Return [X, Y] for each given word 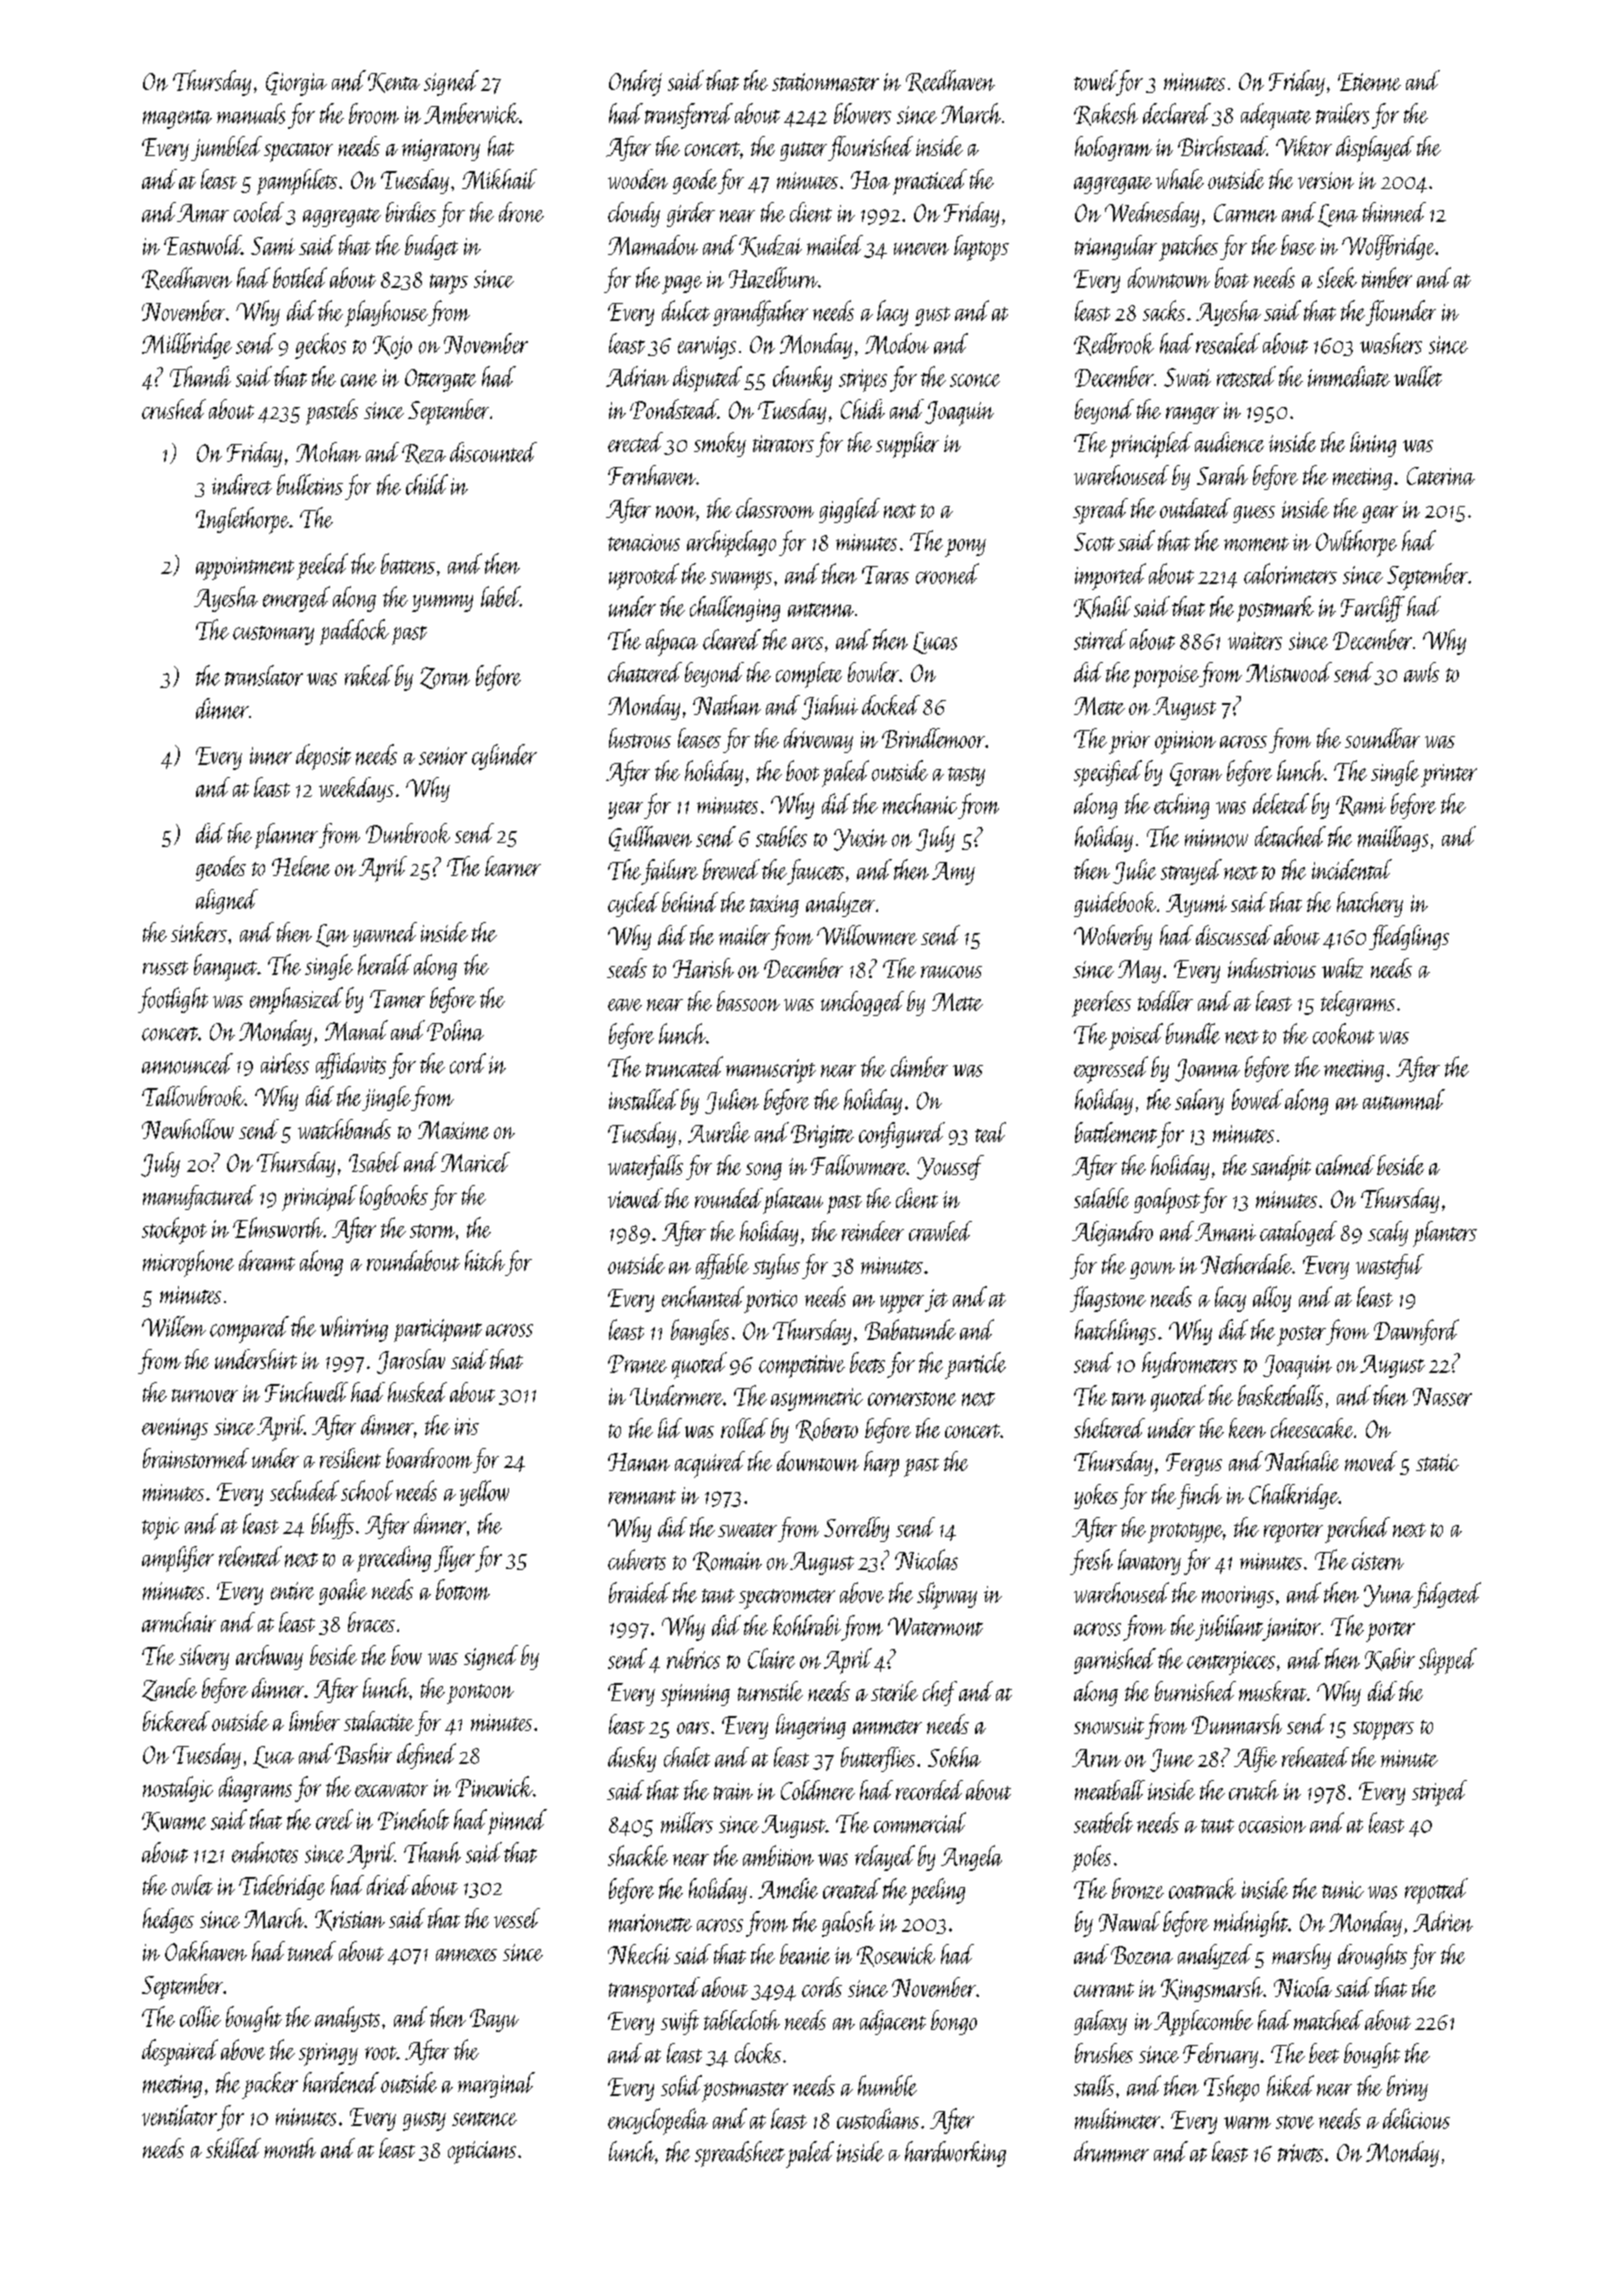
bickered [176, 1721]
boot [802, 770]
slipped [1448, 1661]
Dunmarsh [1237, 1724]
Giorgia [296, 84]
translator [264, 675]
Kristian [350, 1920]
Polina [455, 1030]
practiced [930, 182]
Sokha [954, 1757]
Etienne [1369, 82]
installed [644, 1099]
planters [1445, 1234]
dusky [632, 1759]
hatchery [1370, 904]
